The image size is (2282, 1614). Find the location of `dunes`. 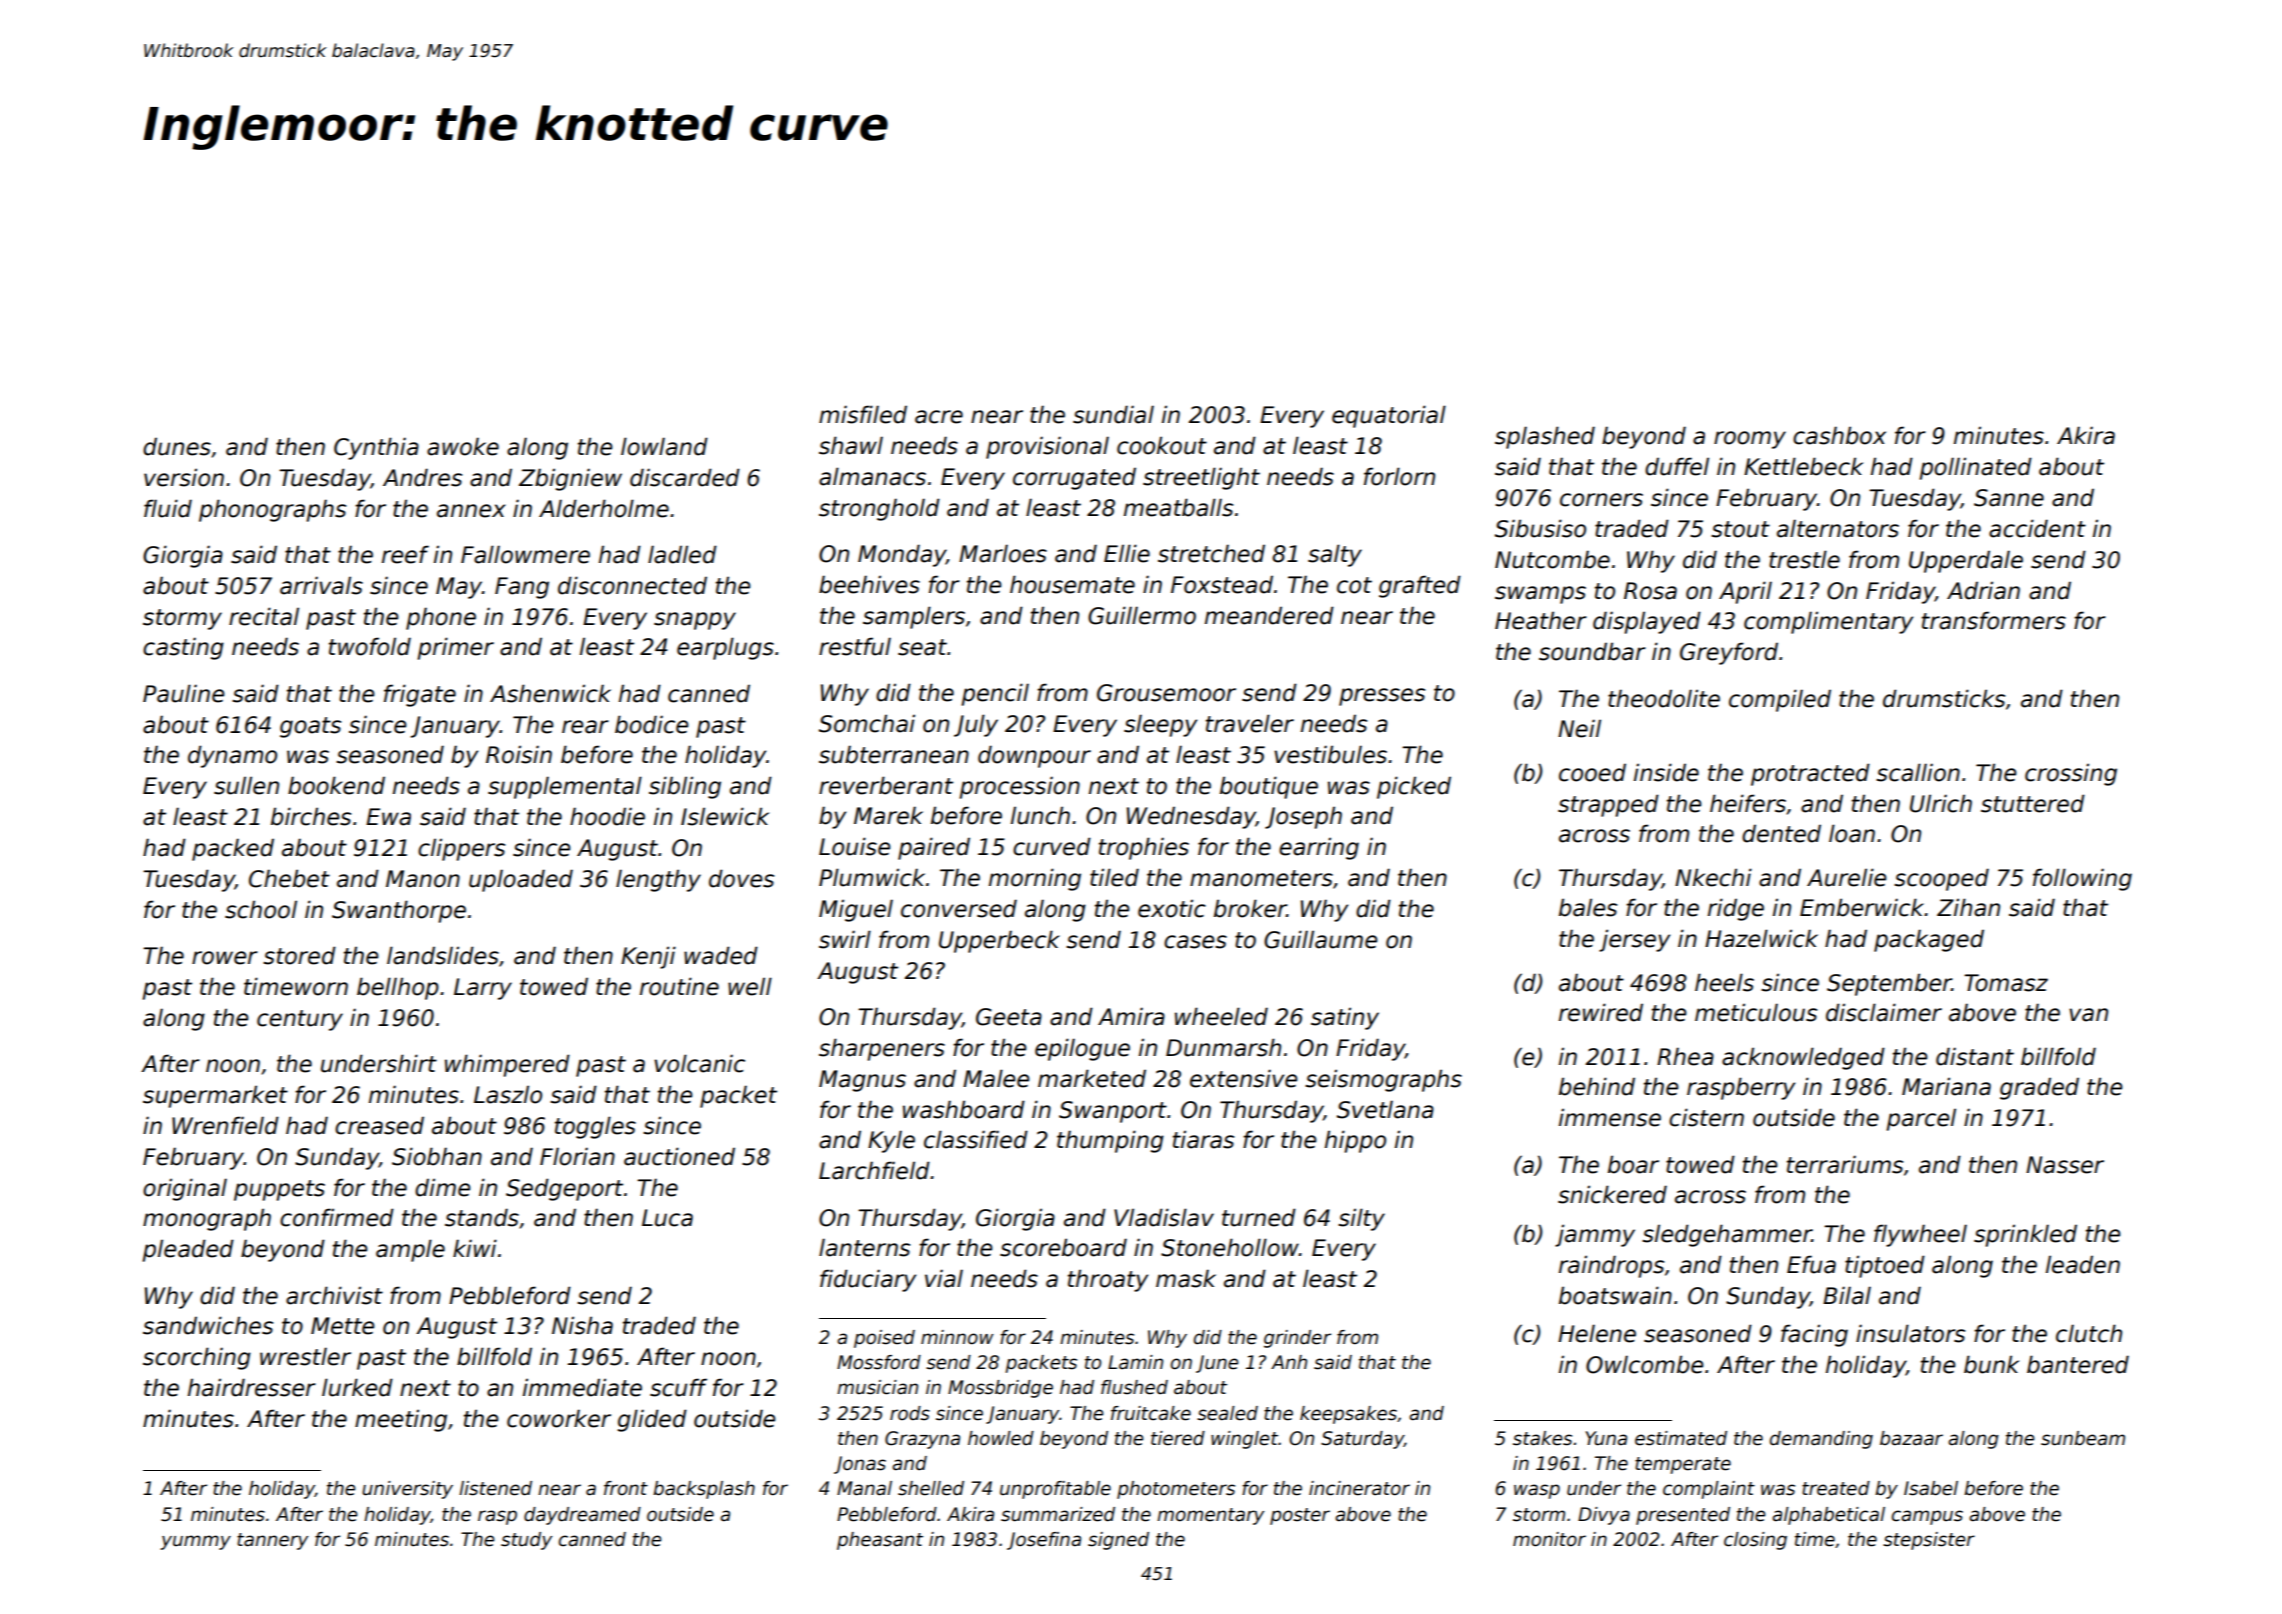

dunes is located at coordinates (177, 446).
